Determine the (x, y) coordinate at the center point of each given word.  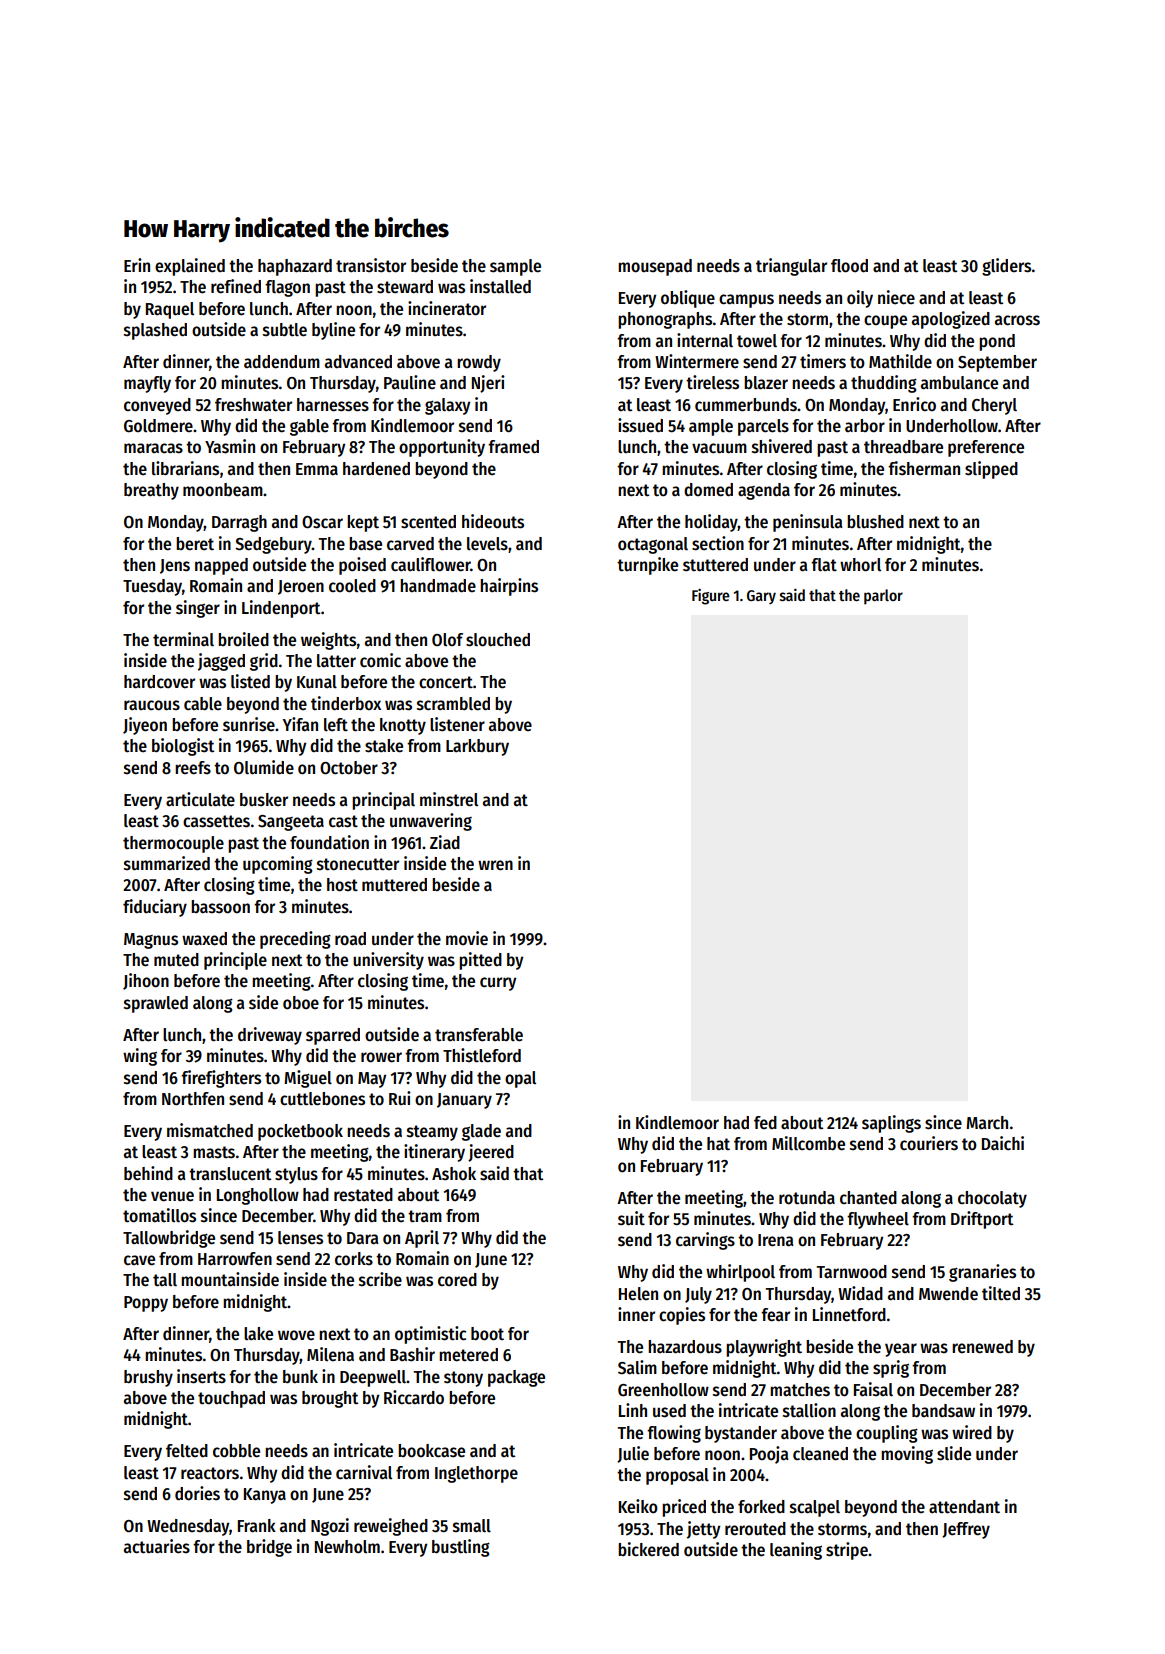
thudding (884, 384)
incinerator (447, 308)
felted (187, 1451)
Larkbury (477, 747)
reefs (193, 768)
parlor (883, 597)
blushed (875, 522)
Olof (447, 640)
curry (498, 984)
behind (148, 1173)
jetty (703, 1530)
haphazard (295, 267)
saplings (891, 1124)
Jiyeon (145, 726)
